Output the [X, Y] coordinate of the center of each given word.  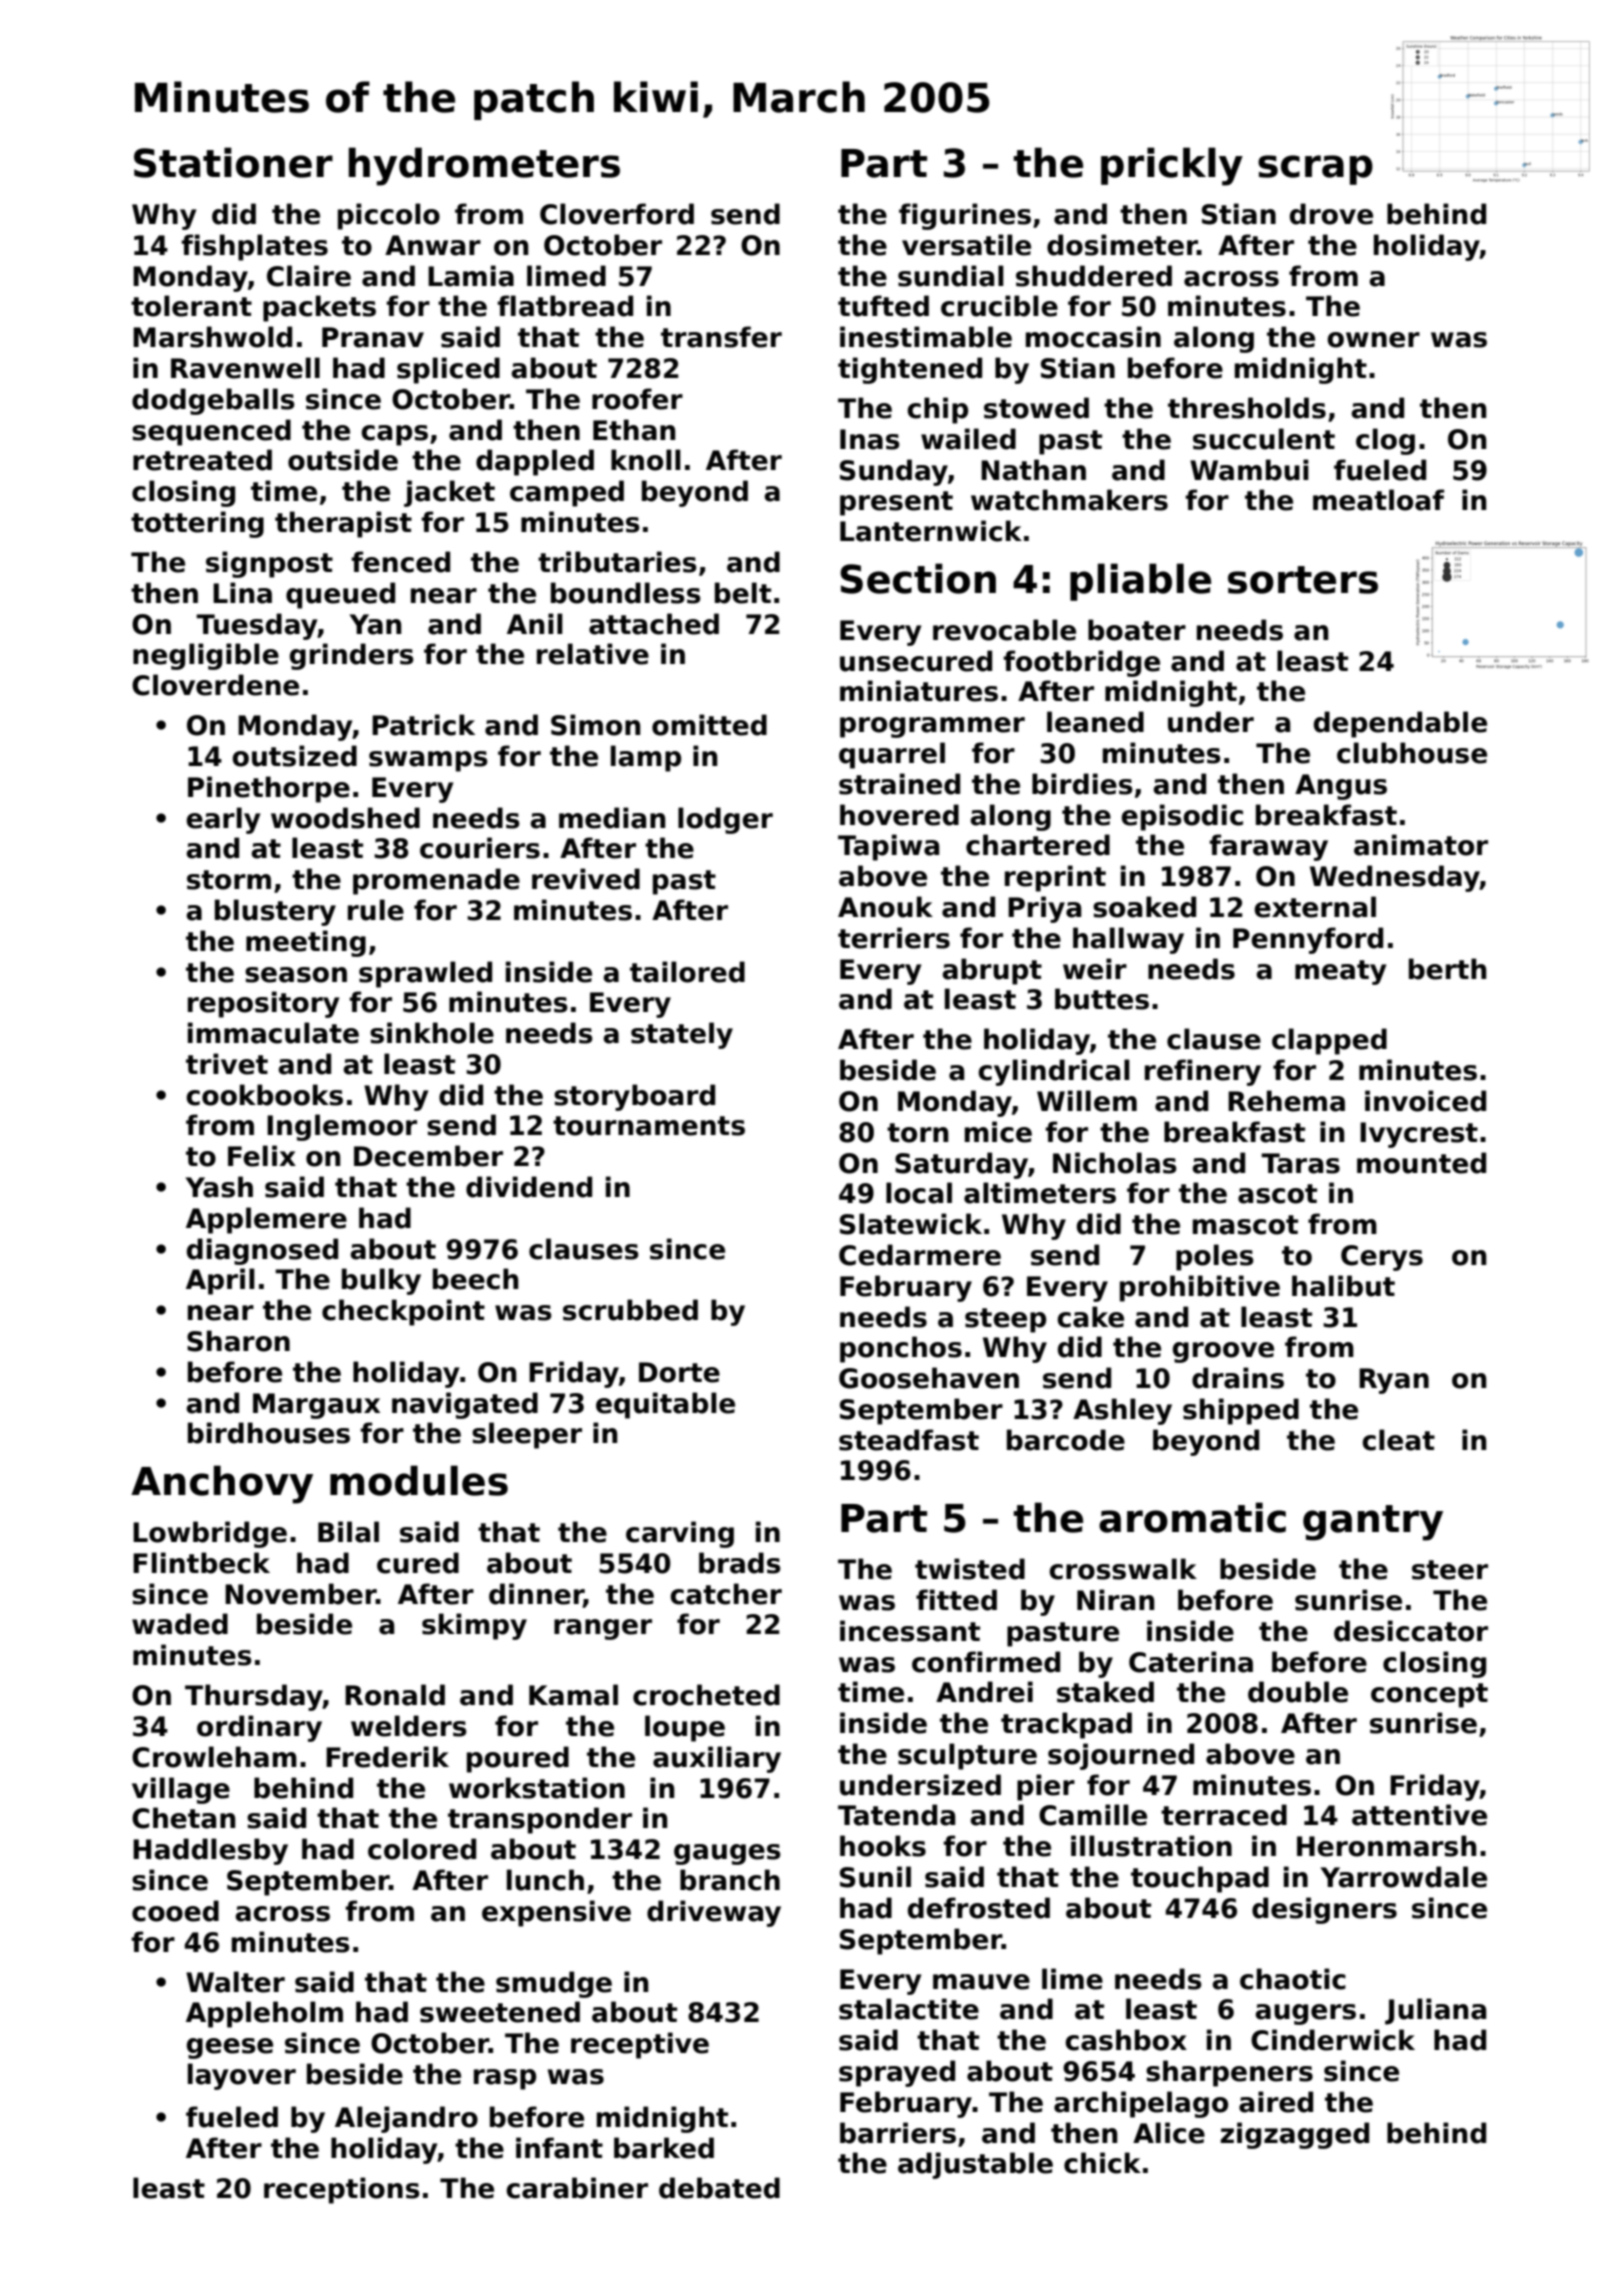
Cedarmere [920, 1255]
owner [1373, 340]
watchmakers [1069, 500]
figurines [965, 216]
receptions [342, 2190]
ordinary [259, 1728]
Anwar [433, 245]
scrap [1315, 170]
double [1298, 1692]
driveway [714, 1913]
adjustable [975, 2165]
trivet [227, 1064]
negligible [206, 656]
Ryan [1394, 1381]
